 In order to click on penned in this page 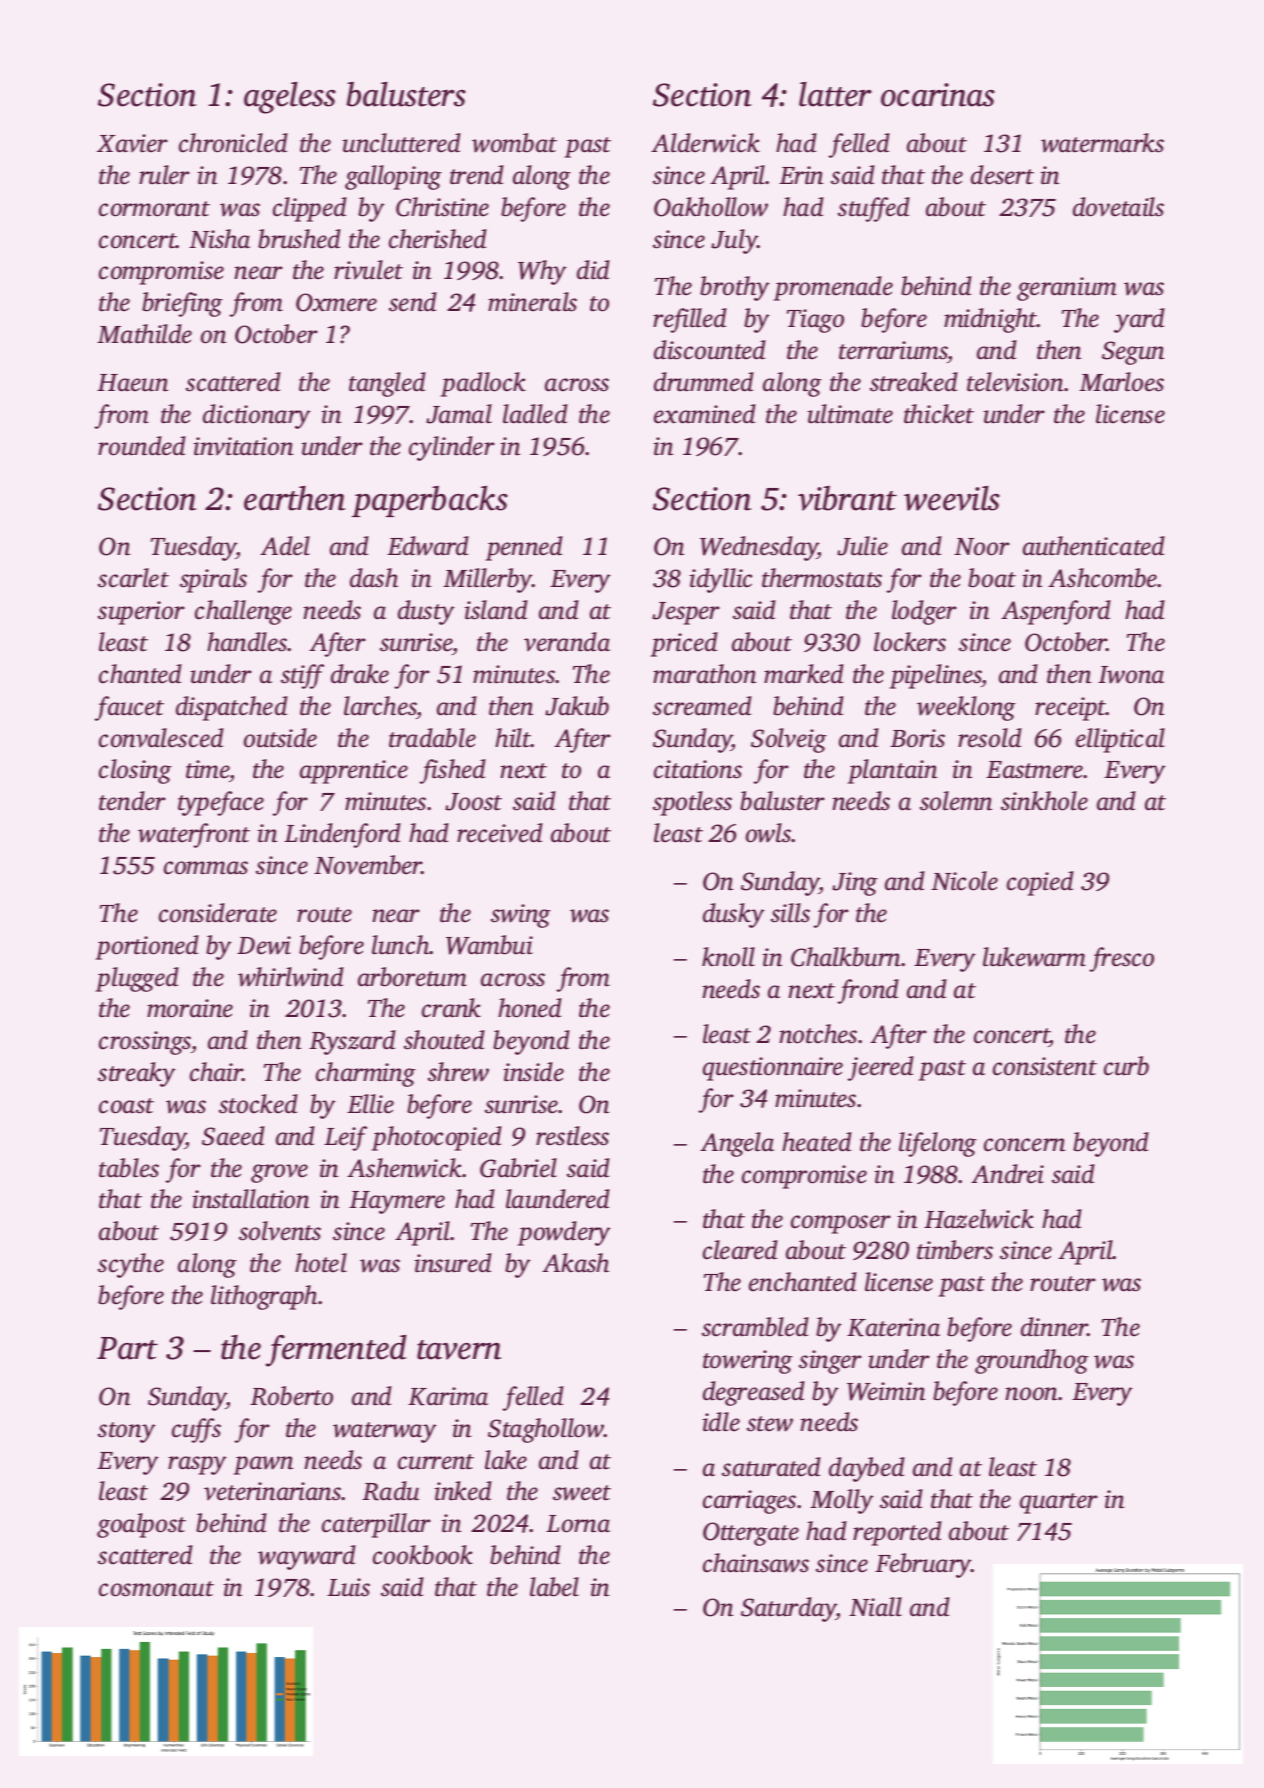, I will do `click(524, 548)`.
